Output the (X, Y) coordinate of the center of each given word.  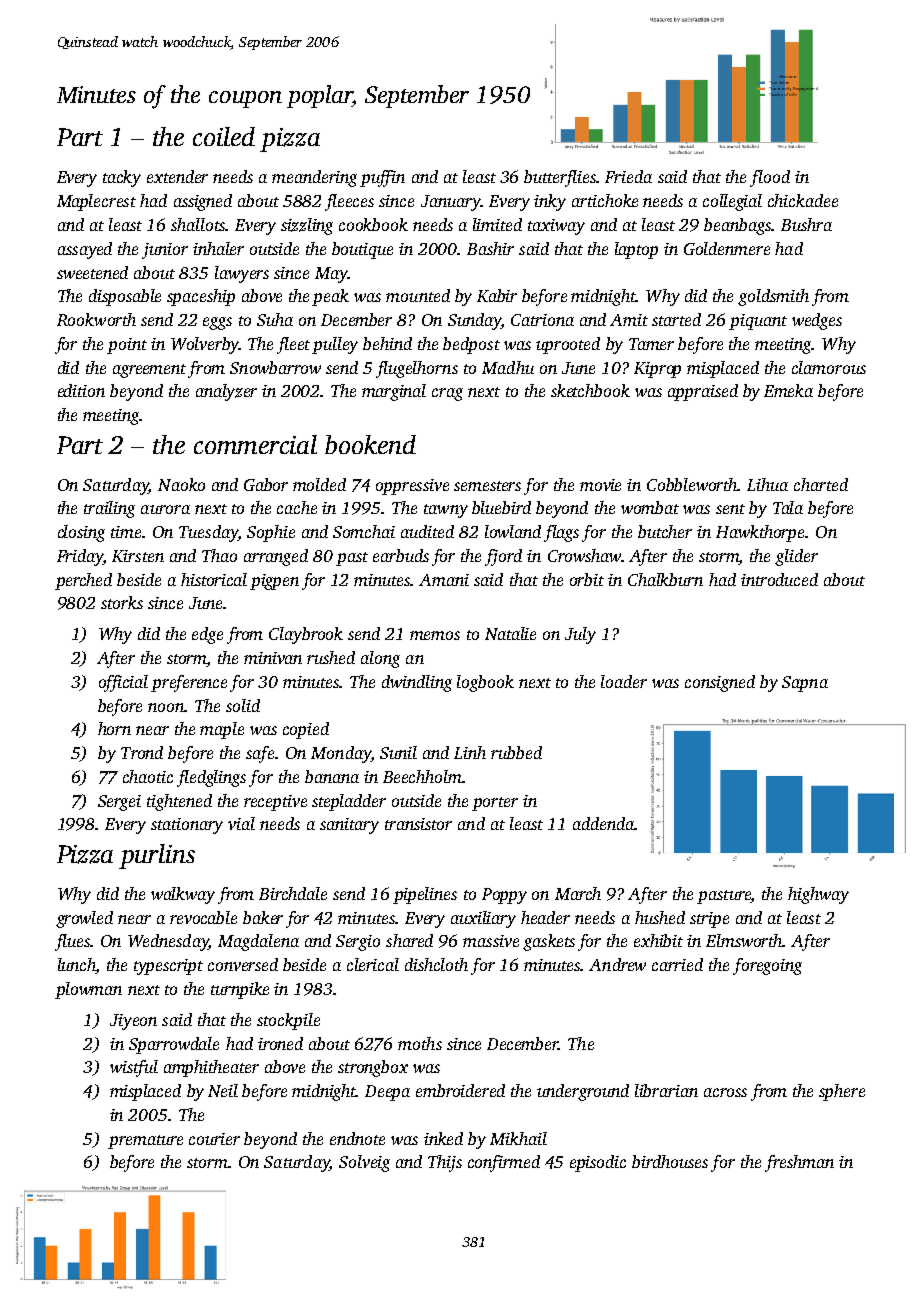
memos (435, 635)
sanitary (349, 826)
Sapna (805, 684)
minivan (273, 658)
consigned (720, 683)
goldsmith (773, 297)
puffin (382, 178)
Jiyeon (133, 1022)
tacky (122, 178)
